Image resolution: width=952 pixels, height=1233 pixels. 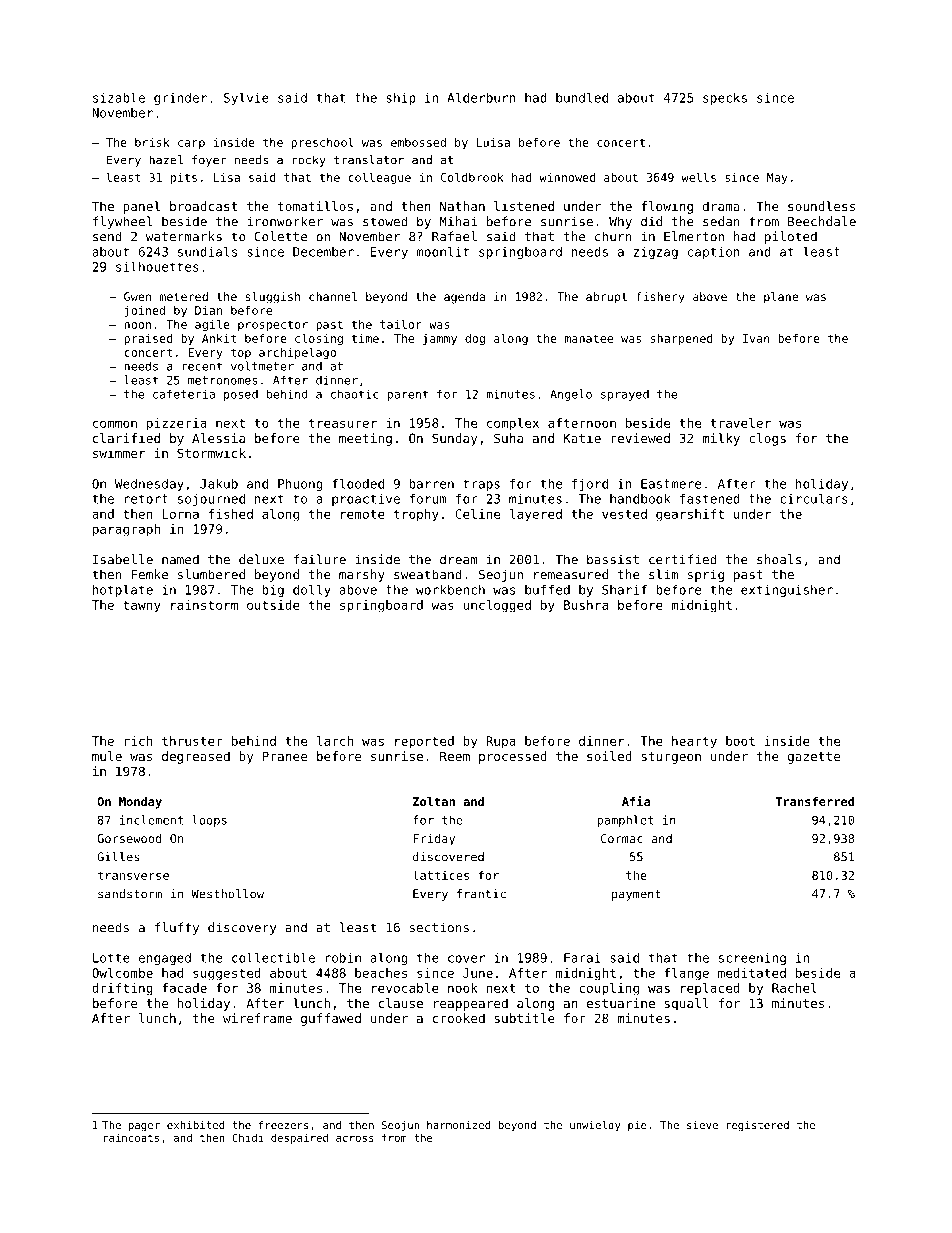 What do you see at coordinates (767, 439) in the image?
I see `clogs` at bounding box center [767, 439].
